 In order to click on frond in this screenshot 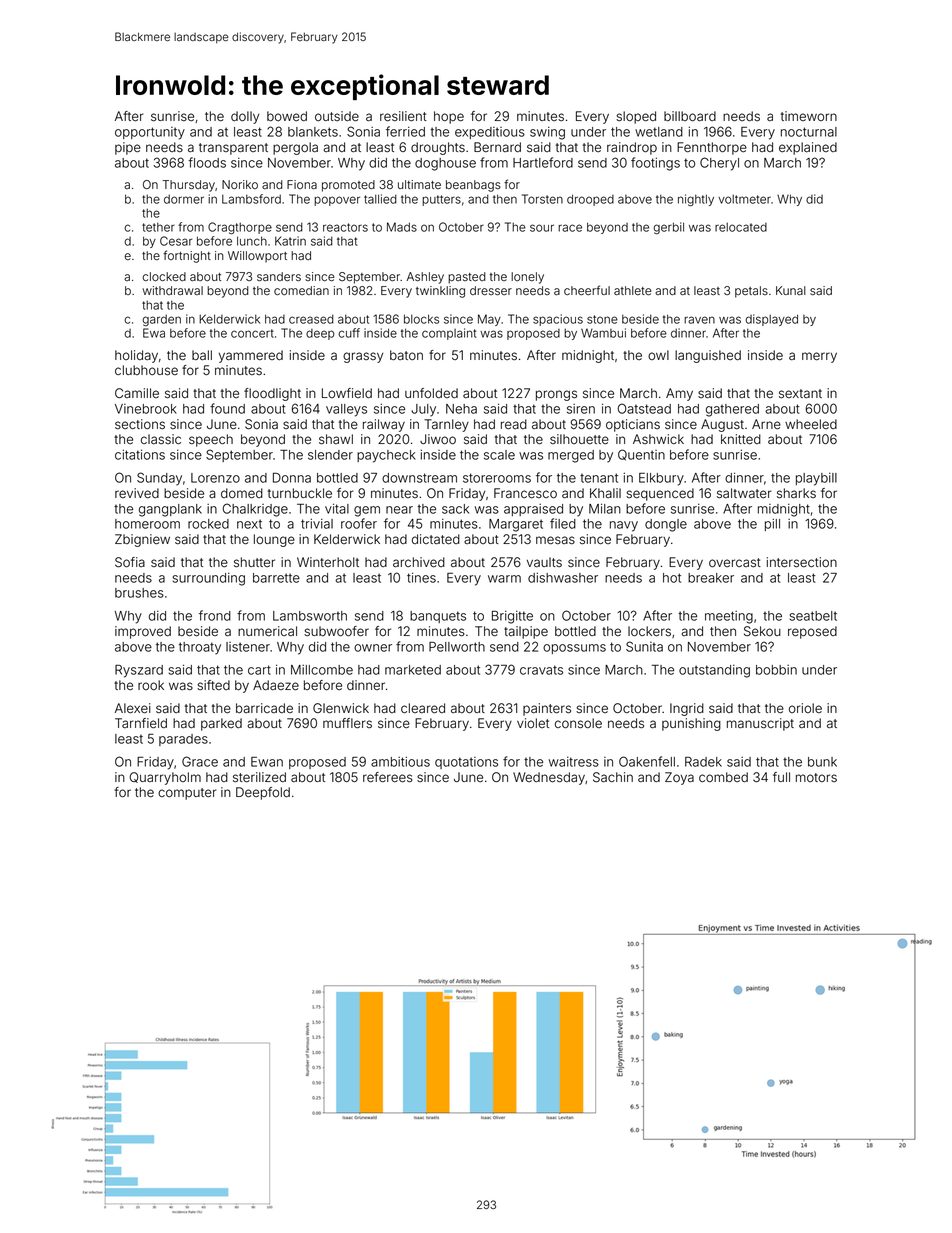, I will do `click(215, 615)`.
